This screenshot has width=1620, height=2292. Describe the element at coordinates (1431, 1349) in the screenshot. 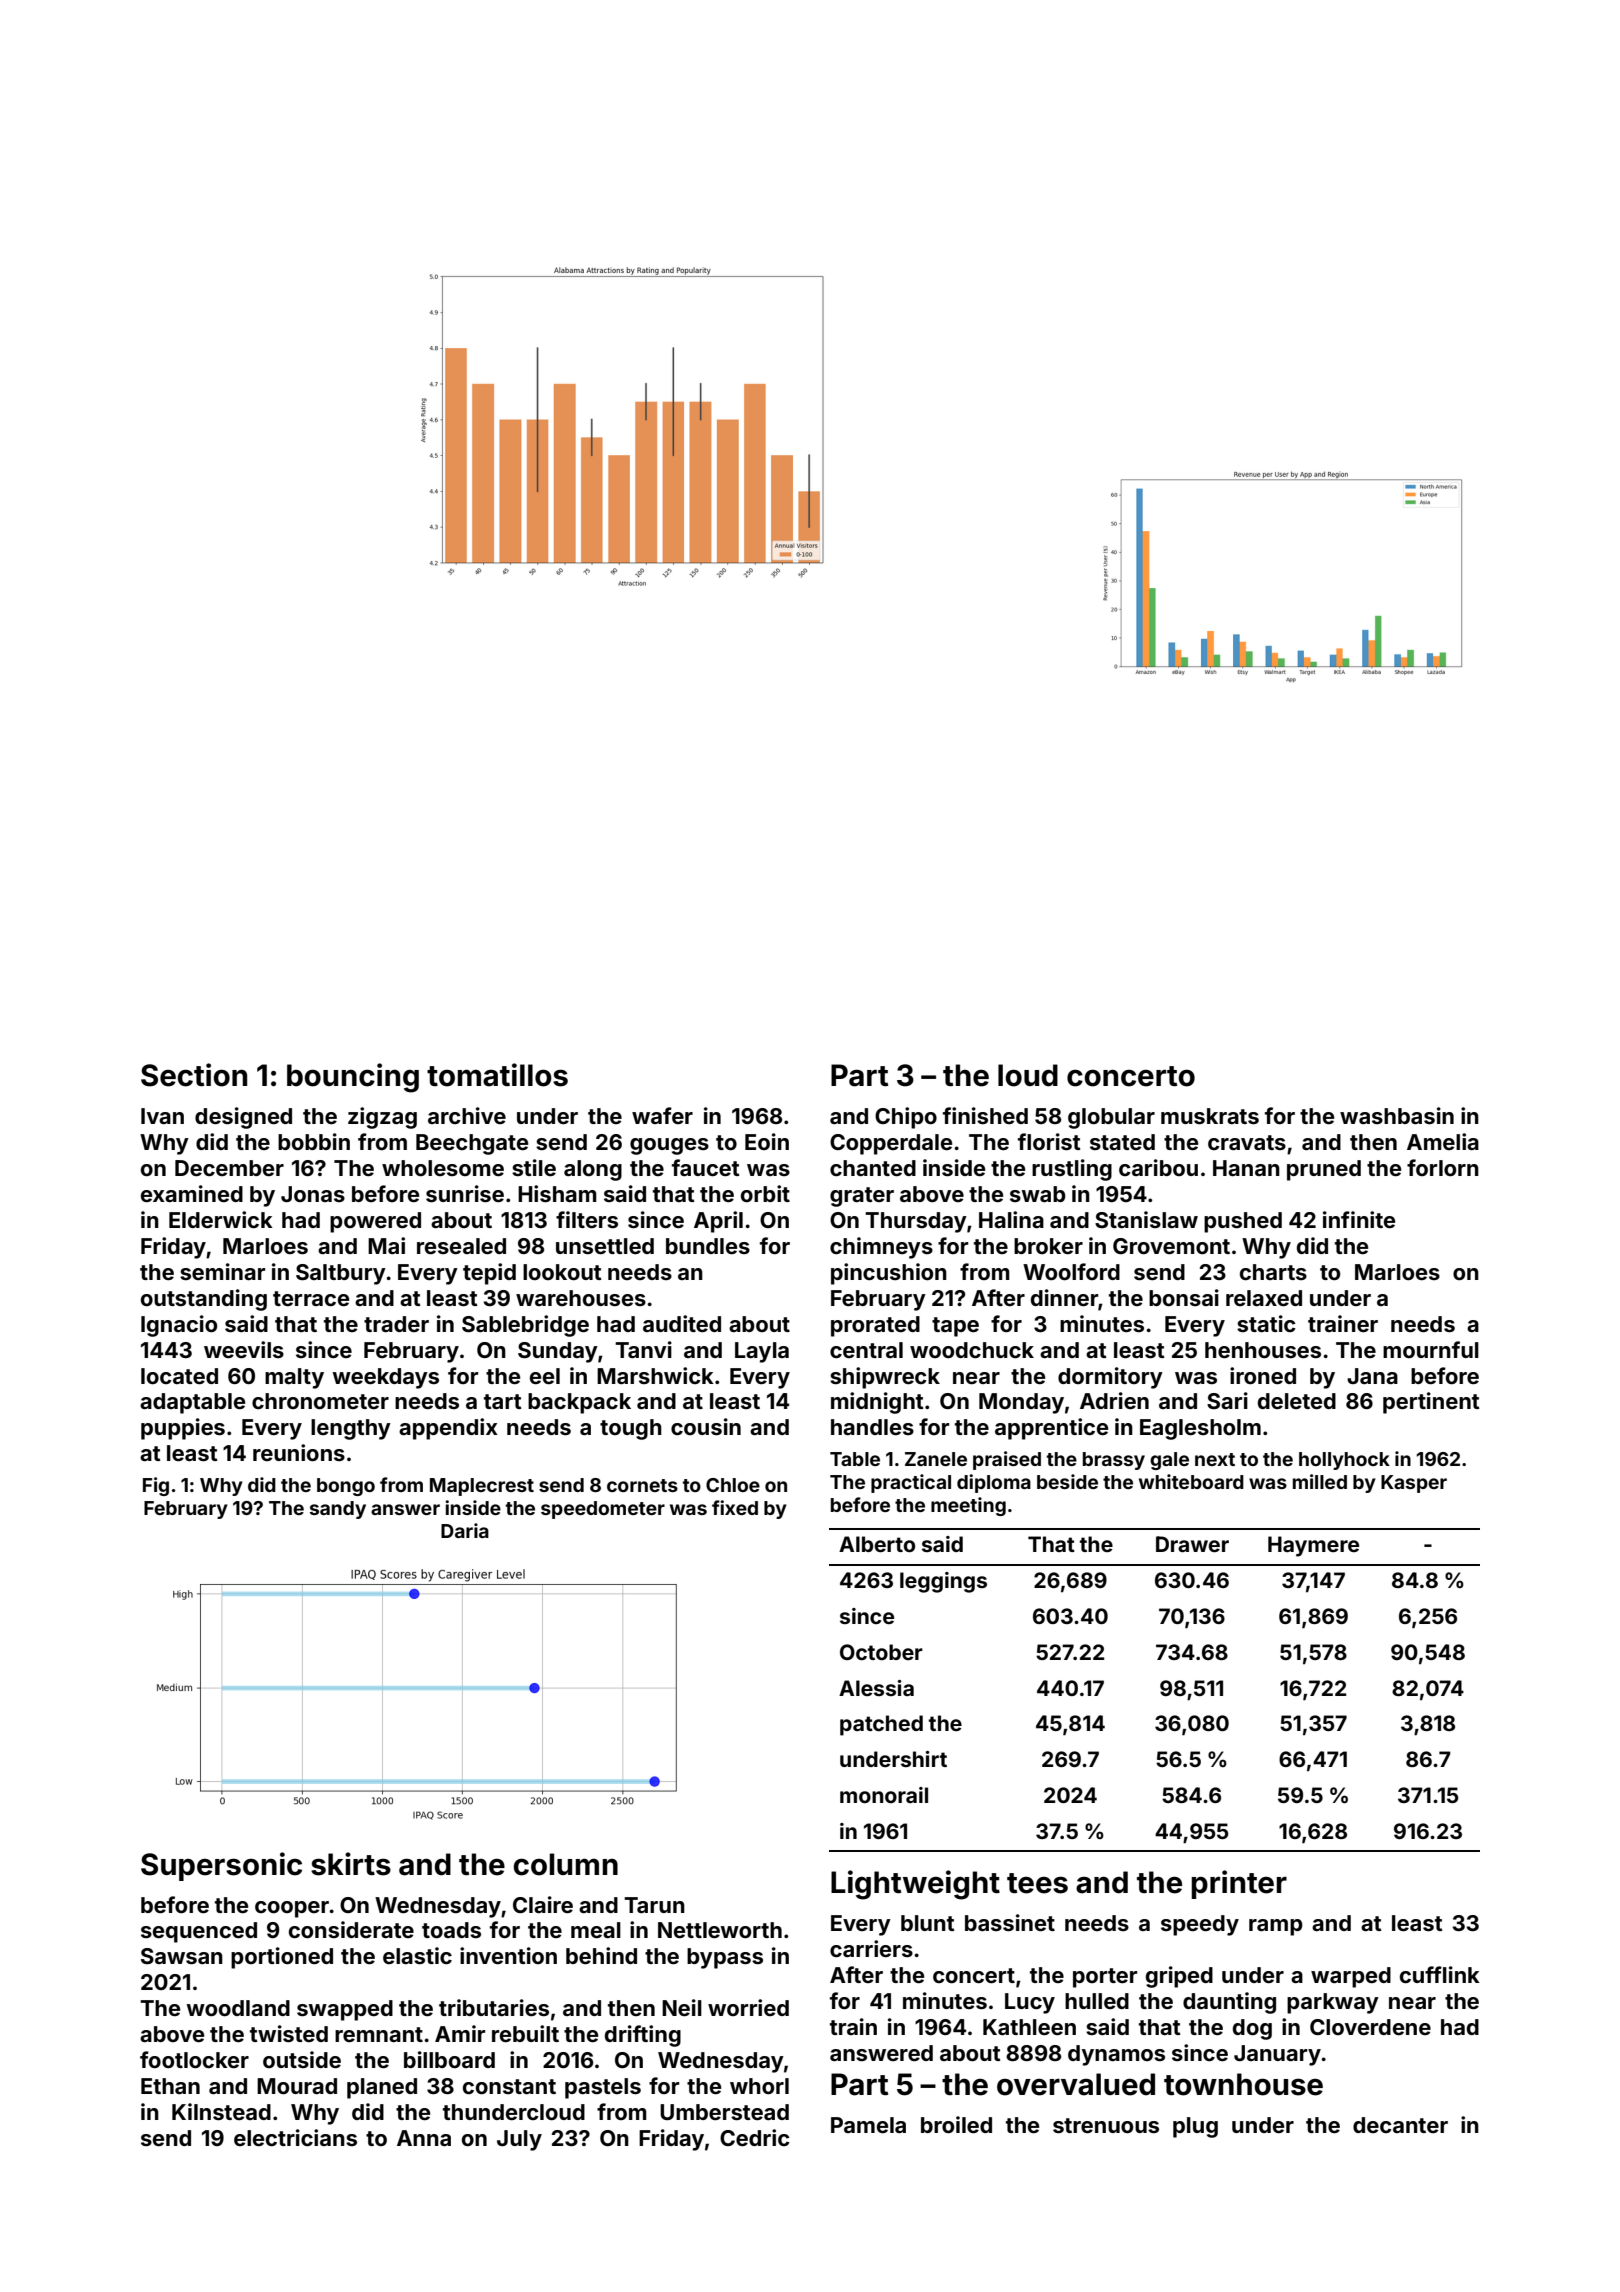

I see `mournful` at that location.
